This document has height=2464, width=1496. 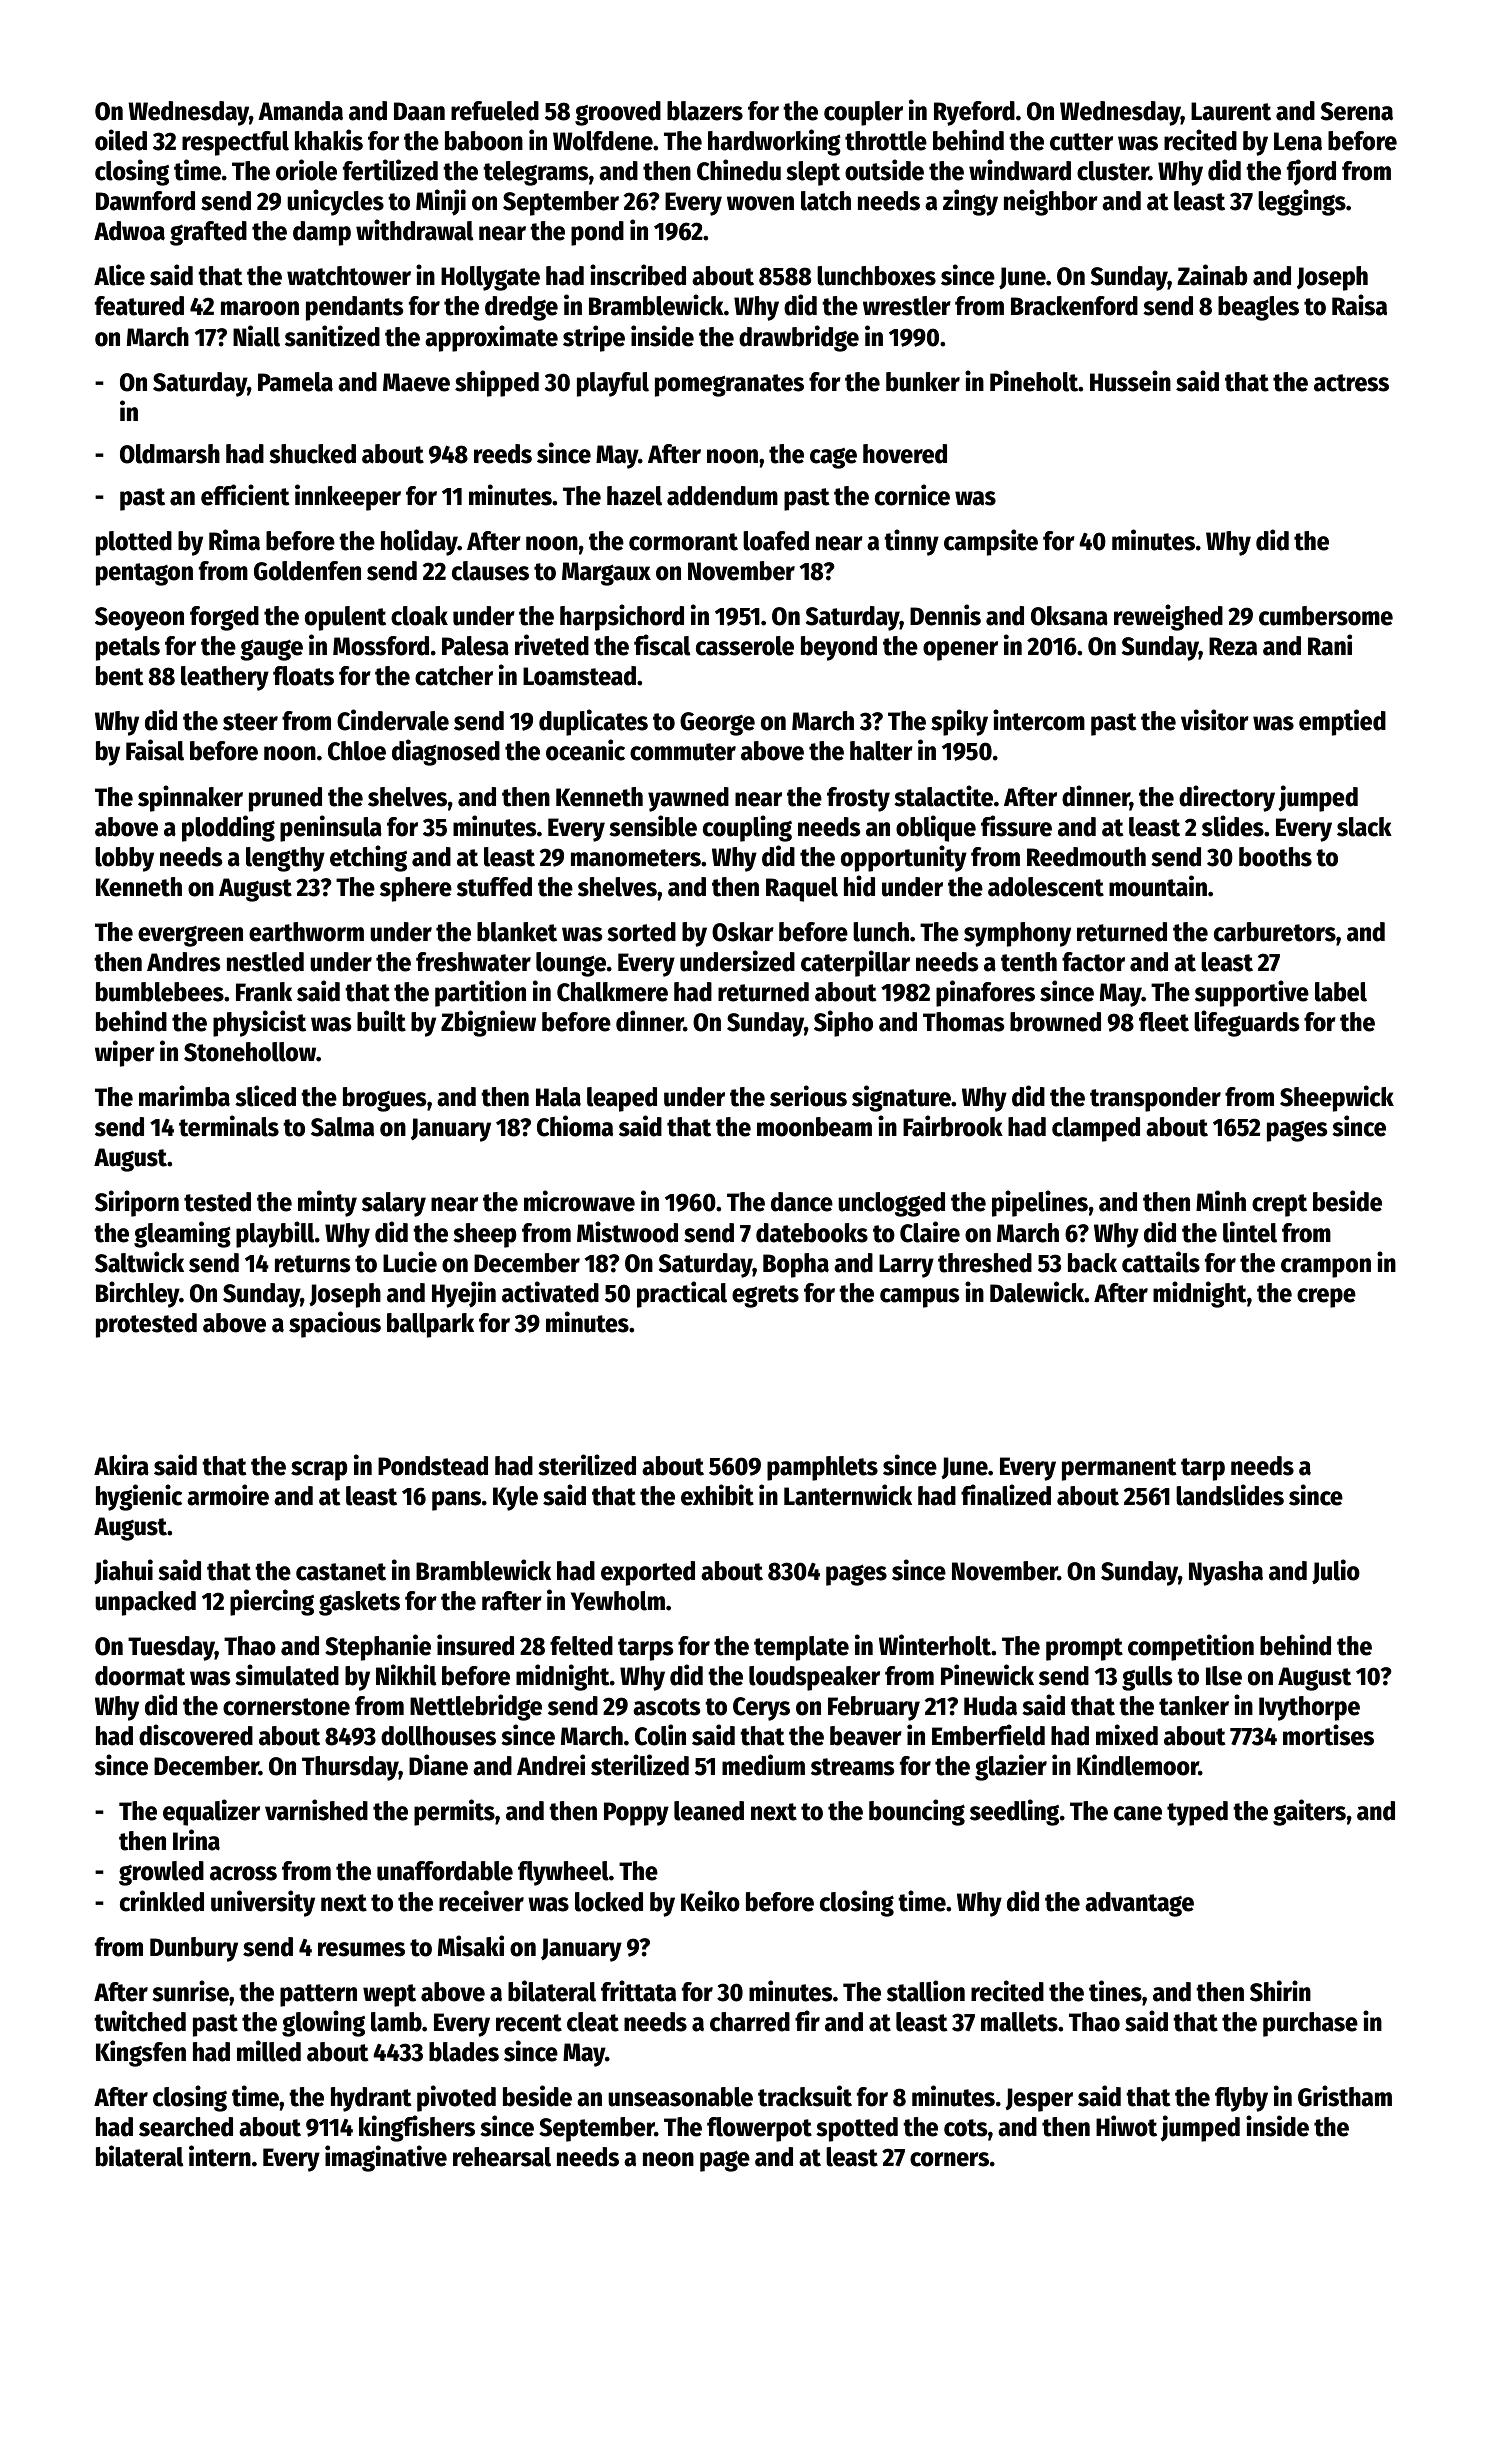 I want to click on neon, so click(x=668, y=2159).
